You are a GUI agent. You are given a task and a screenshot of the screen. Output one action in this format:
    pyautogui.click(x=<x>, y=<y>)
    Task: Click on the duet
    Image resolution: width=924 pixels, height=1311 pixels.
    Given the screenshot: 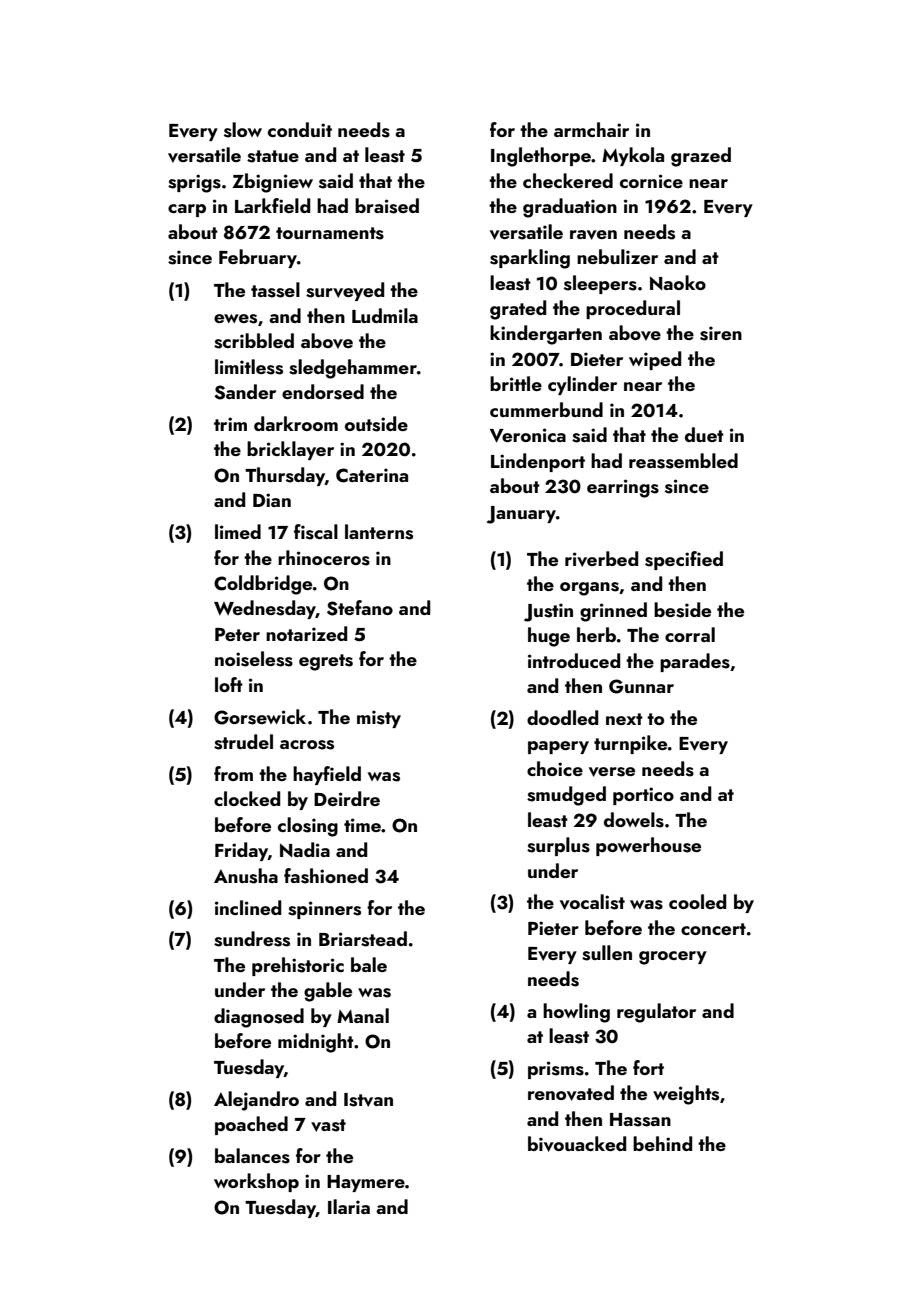 What is the action you would take?
    pyautogui.click(x=704, y=434)
